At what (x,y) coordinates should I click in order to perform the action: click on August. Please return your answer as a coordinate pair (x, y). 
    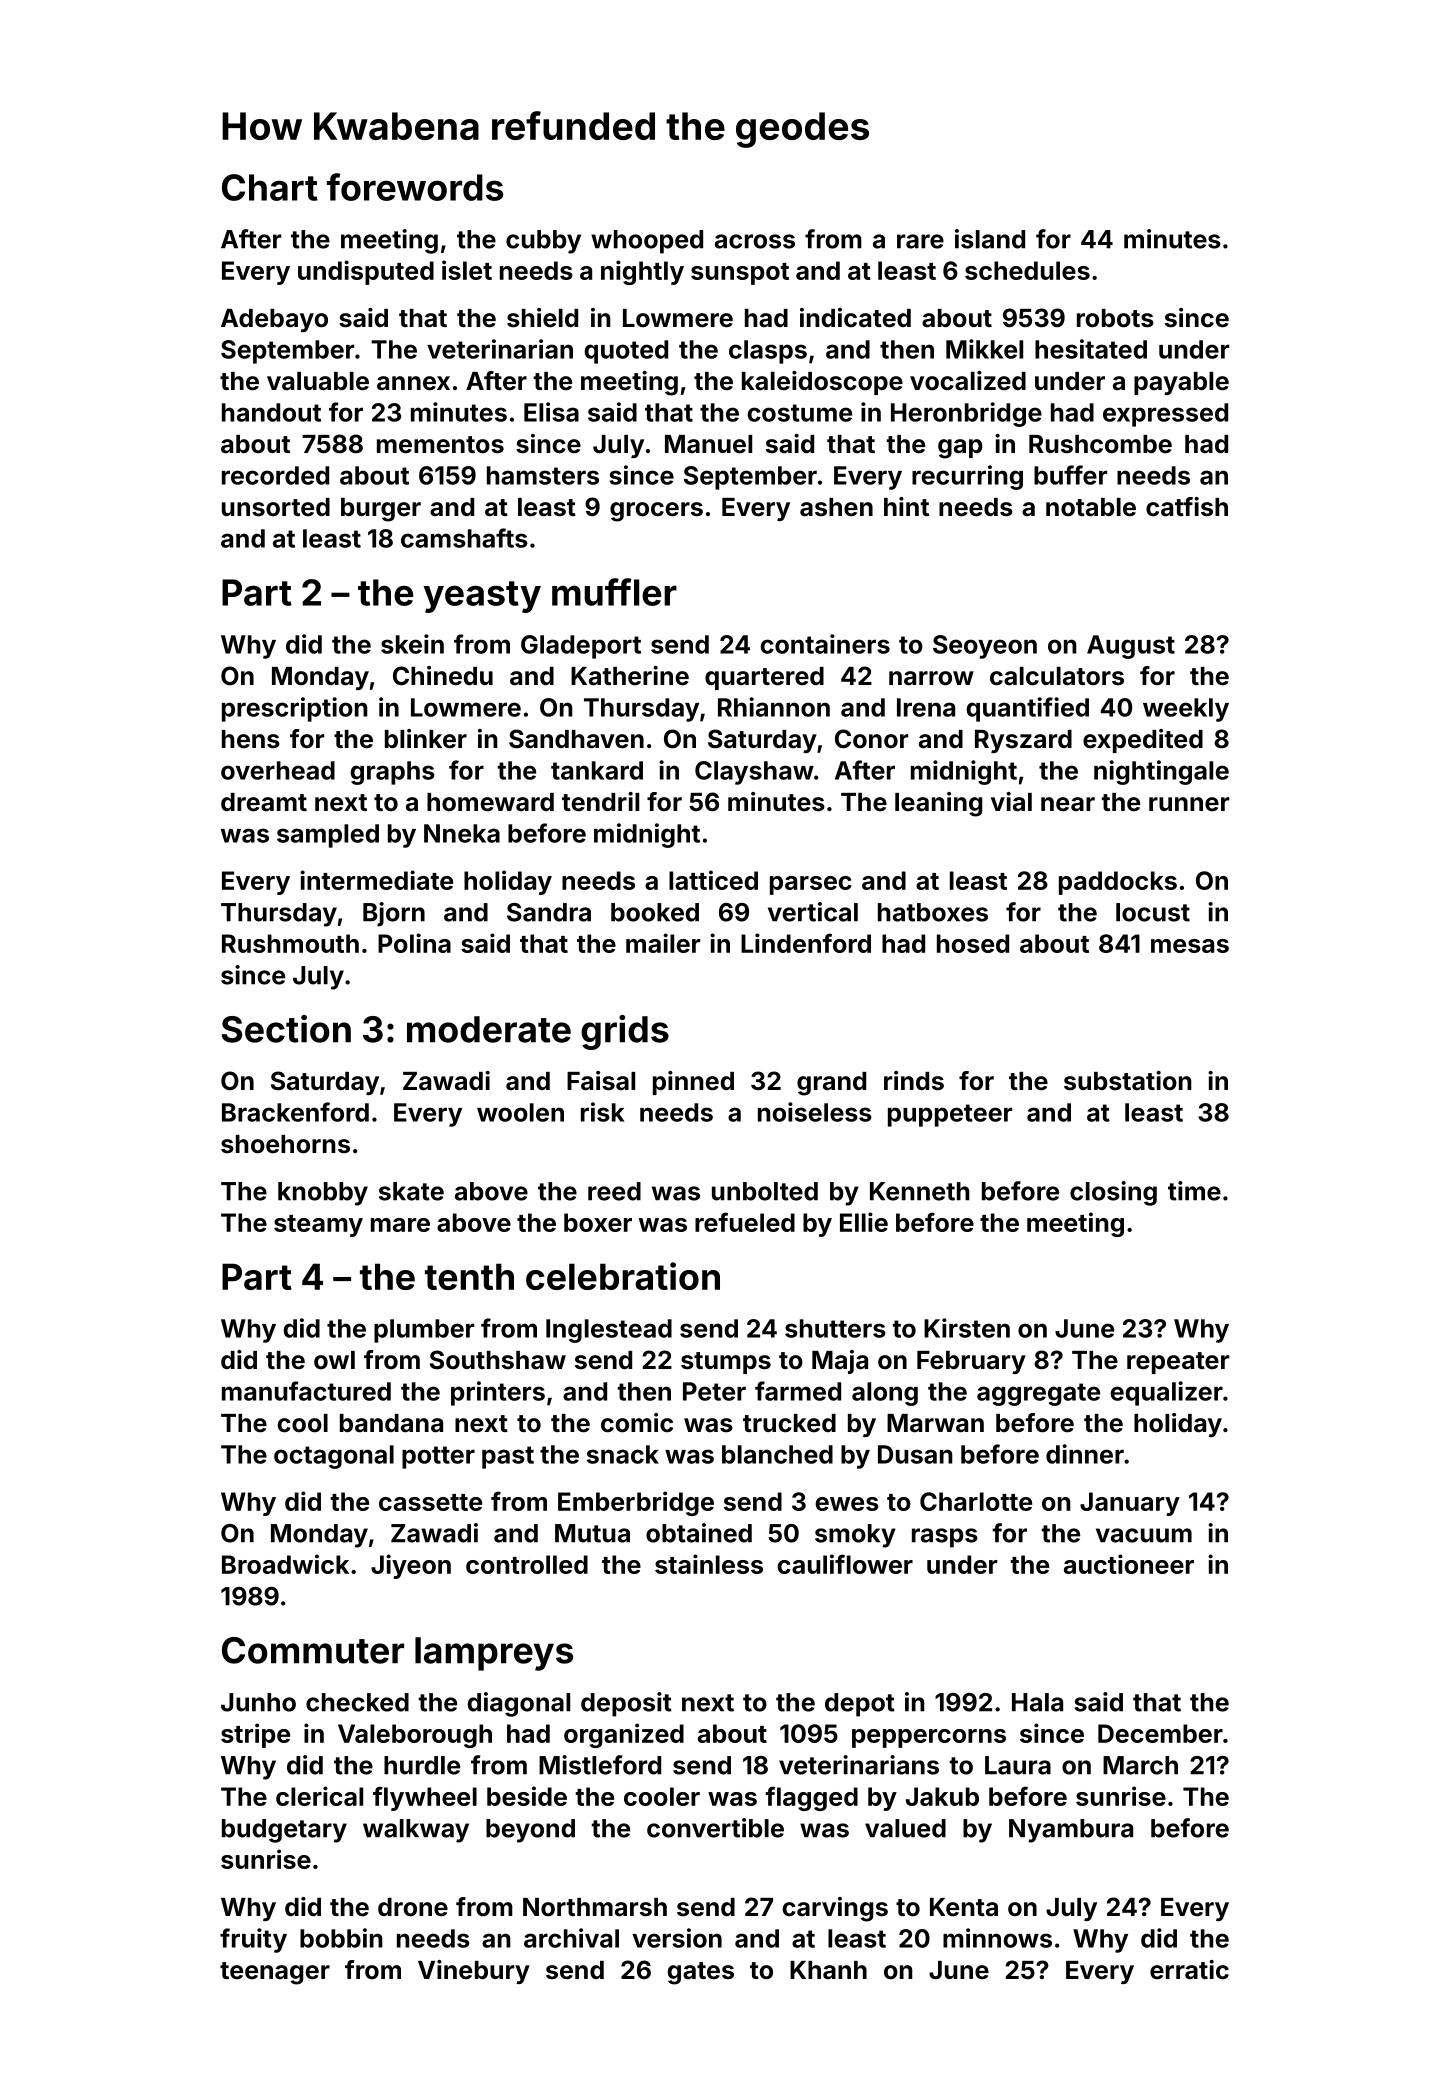
    Looking at the image, I should click on (1131, 647).
